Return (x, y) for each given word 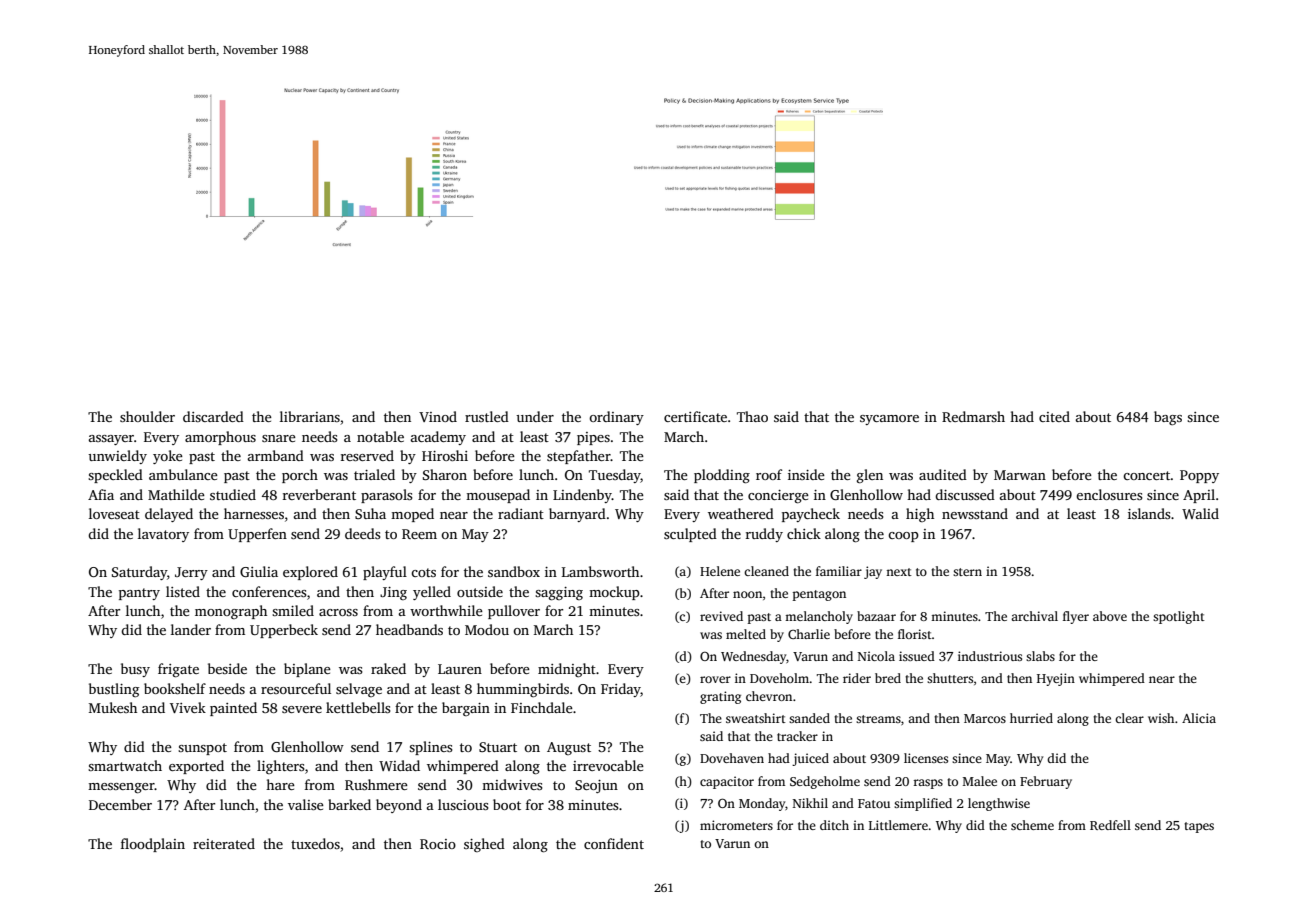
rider (857, 678)
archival (1034, 616)
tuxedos (315, 843)
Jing (393, 593)
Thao (752, 416)
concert (1147, 475)
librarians (310, 416)
